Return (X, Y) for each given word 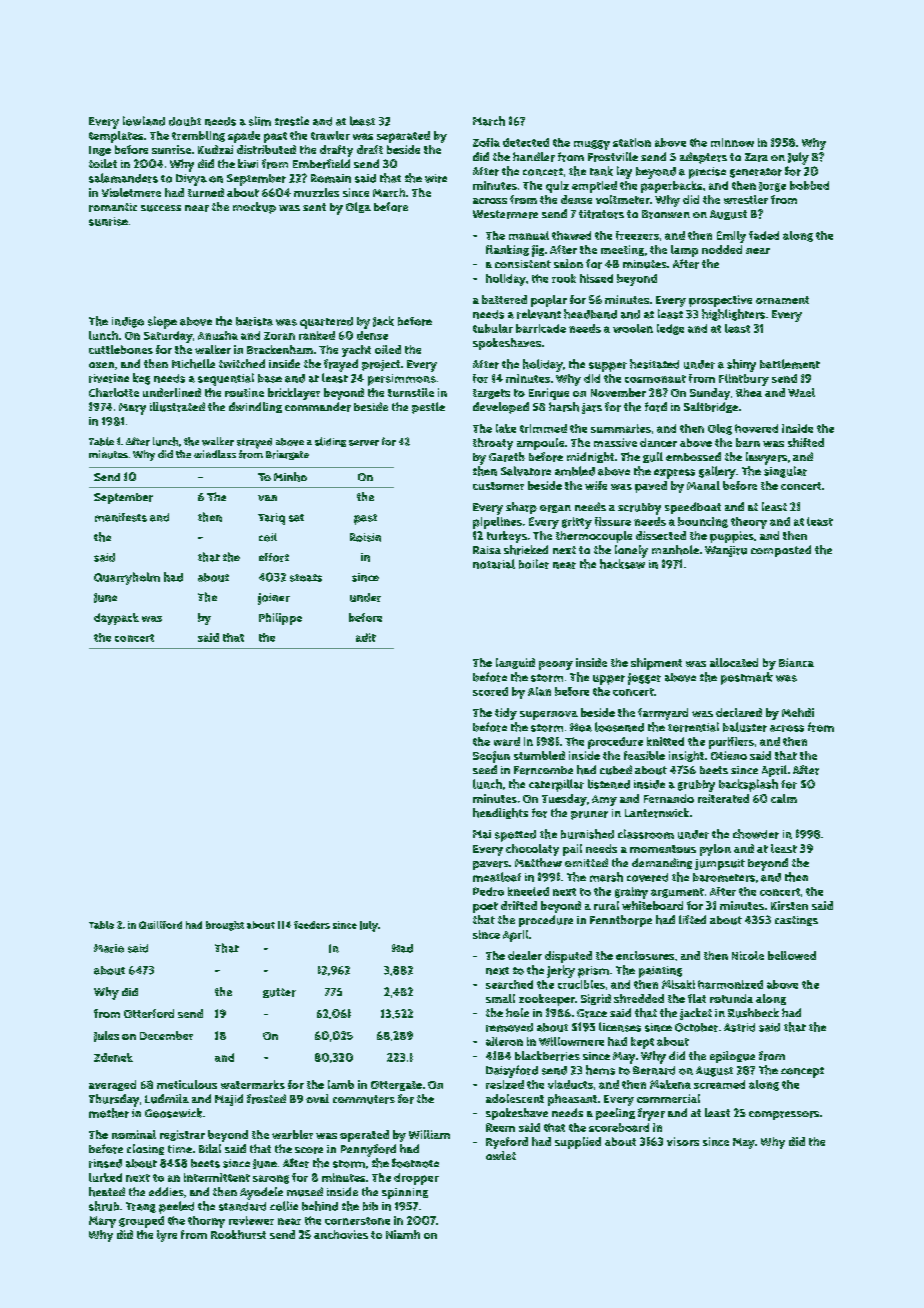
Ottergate (396, 1086)
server (364, 443)
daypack (116, 619)
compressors (784, 1115)
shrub (104, 1206)
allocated (734, 662)
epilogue (732, 1057)
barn (748, 442)
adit (366, 637)
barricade (541, 328)
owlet (501, 1155)
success (161, 208)
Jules (106, 1036)
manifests (121, 517)
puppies (732, 537)
